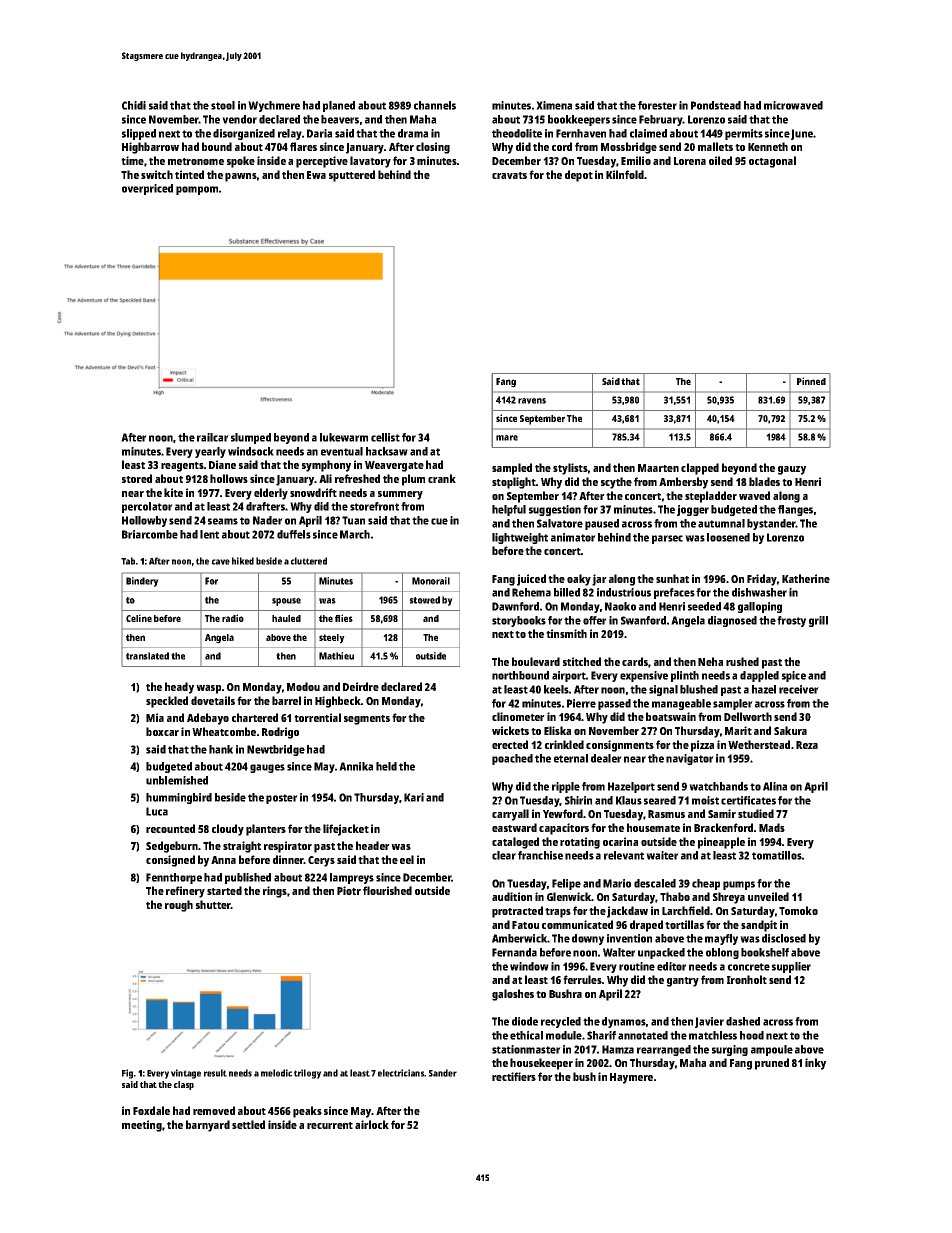  What do you see at coordinates (276, 1073) in the screenshot?
I see `melodic` at bounding box center [276, 1073].
